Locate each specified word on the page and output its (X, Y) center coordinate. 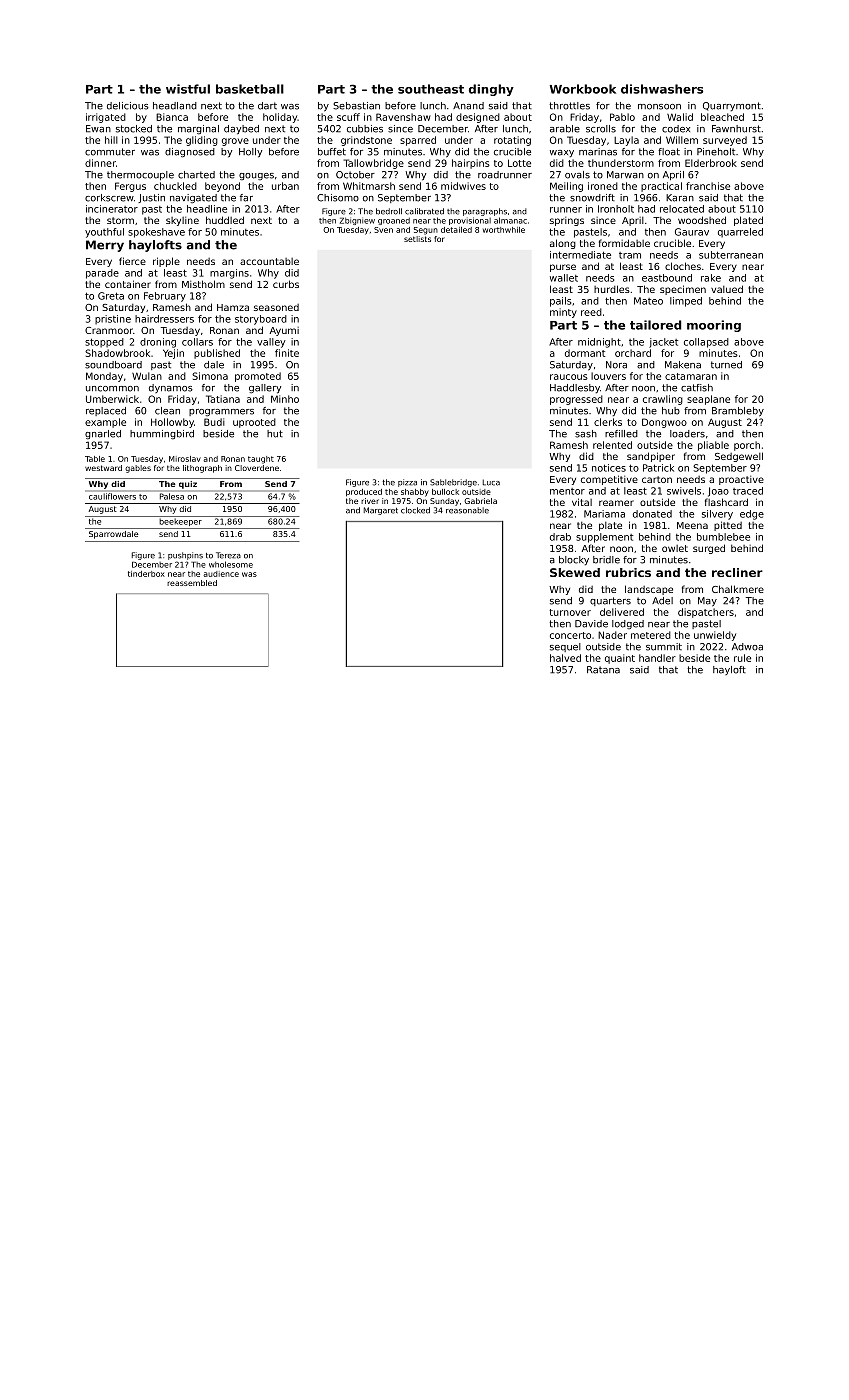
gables (138, 469)
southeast (431, 89)
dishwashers (662, 89)
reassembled (192, 583)
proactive (741, 480)
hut (275, 434)
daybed (241, 130)
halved (565, 658)
